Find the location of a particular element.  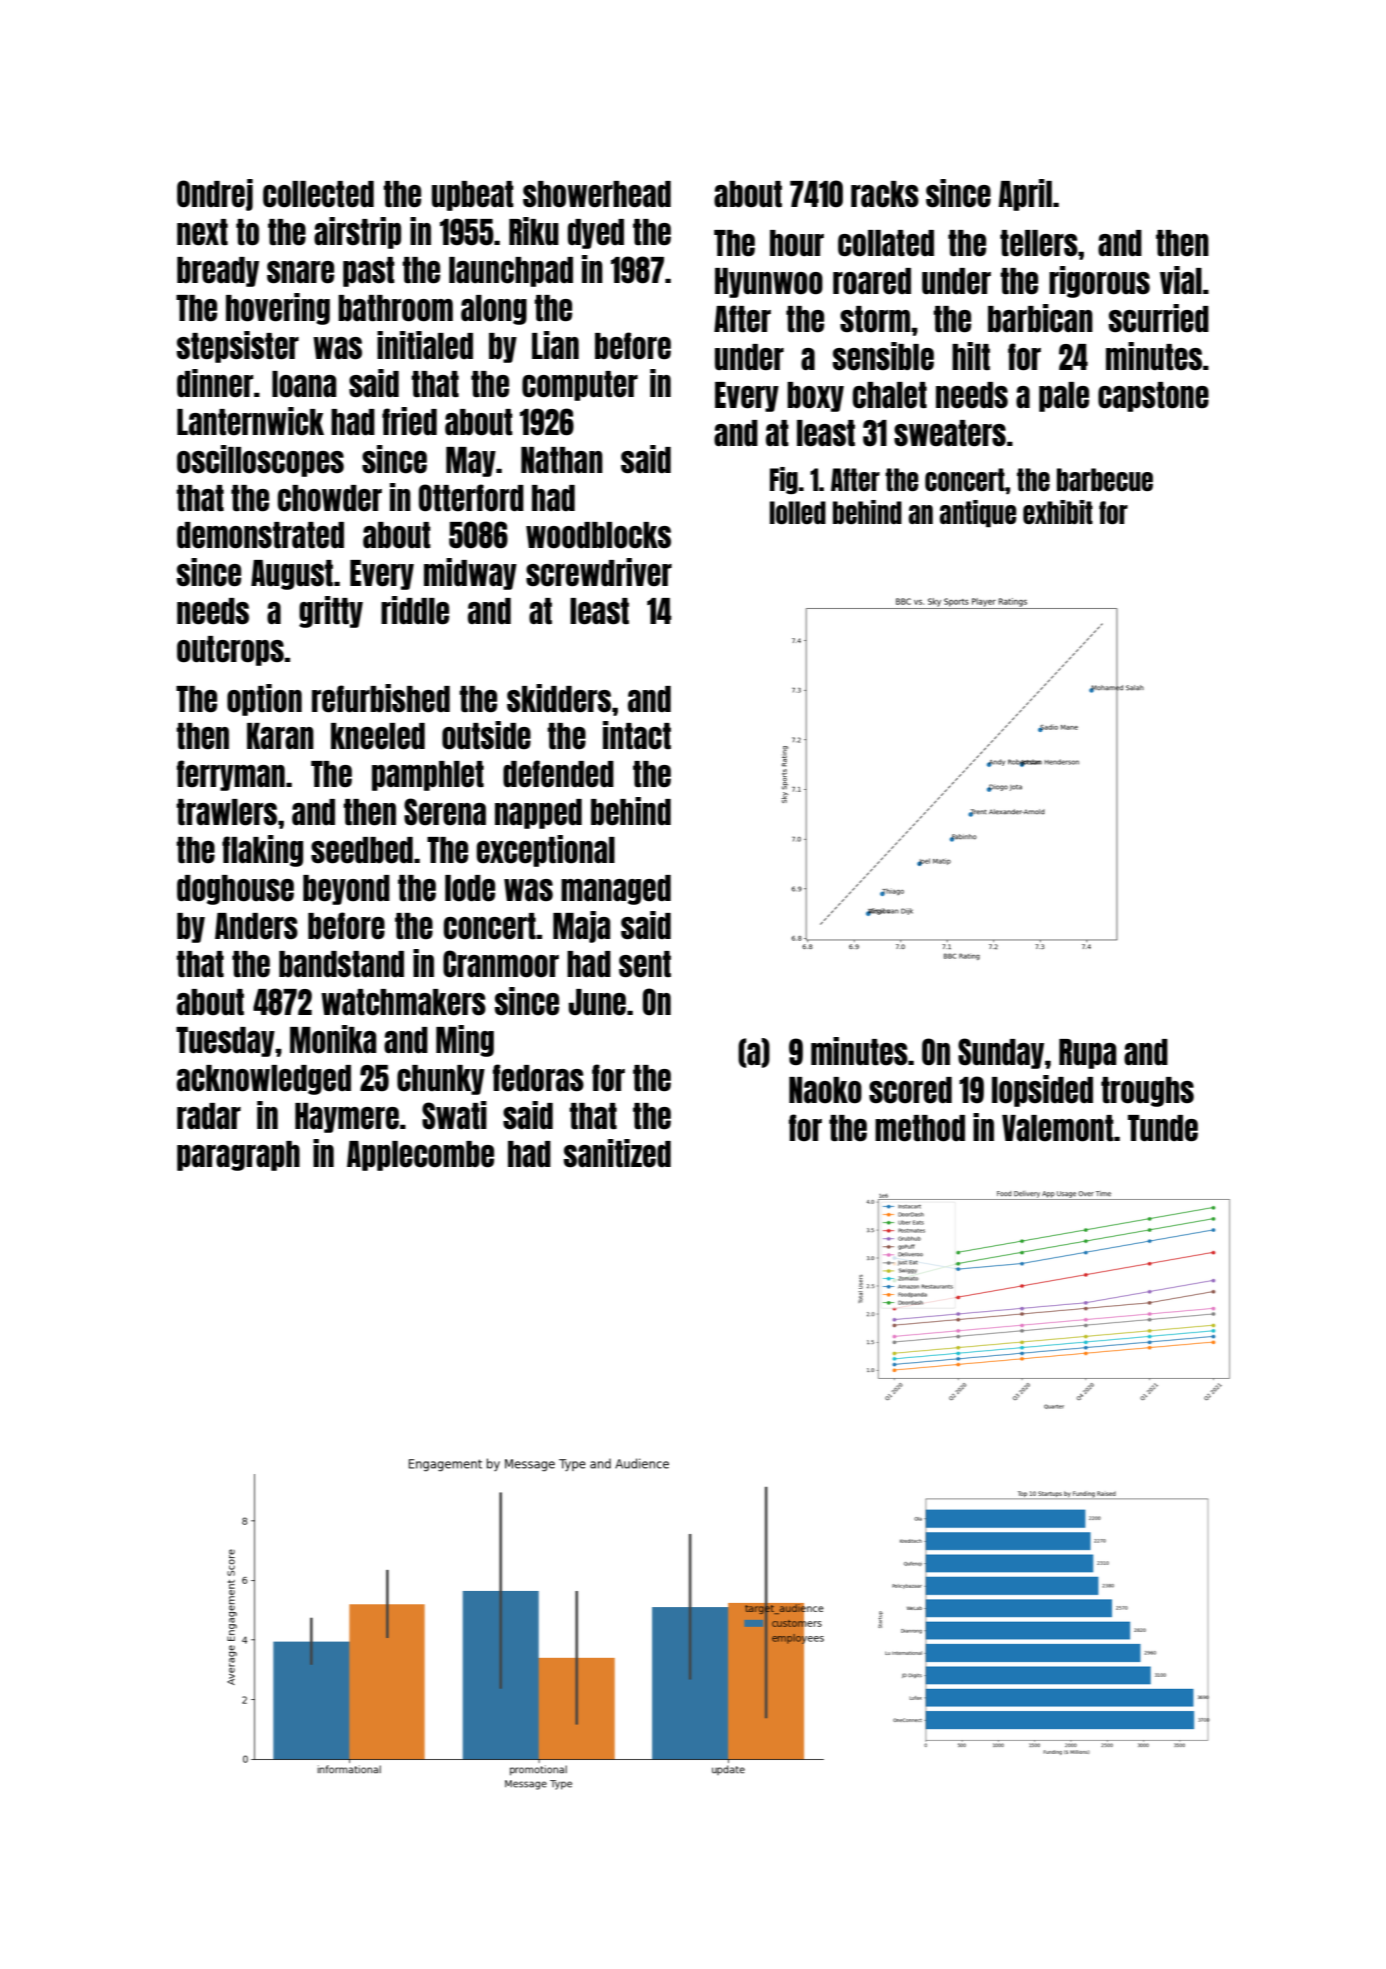

oscilloscopes is located at coordinates (260, 461).
